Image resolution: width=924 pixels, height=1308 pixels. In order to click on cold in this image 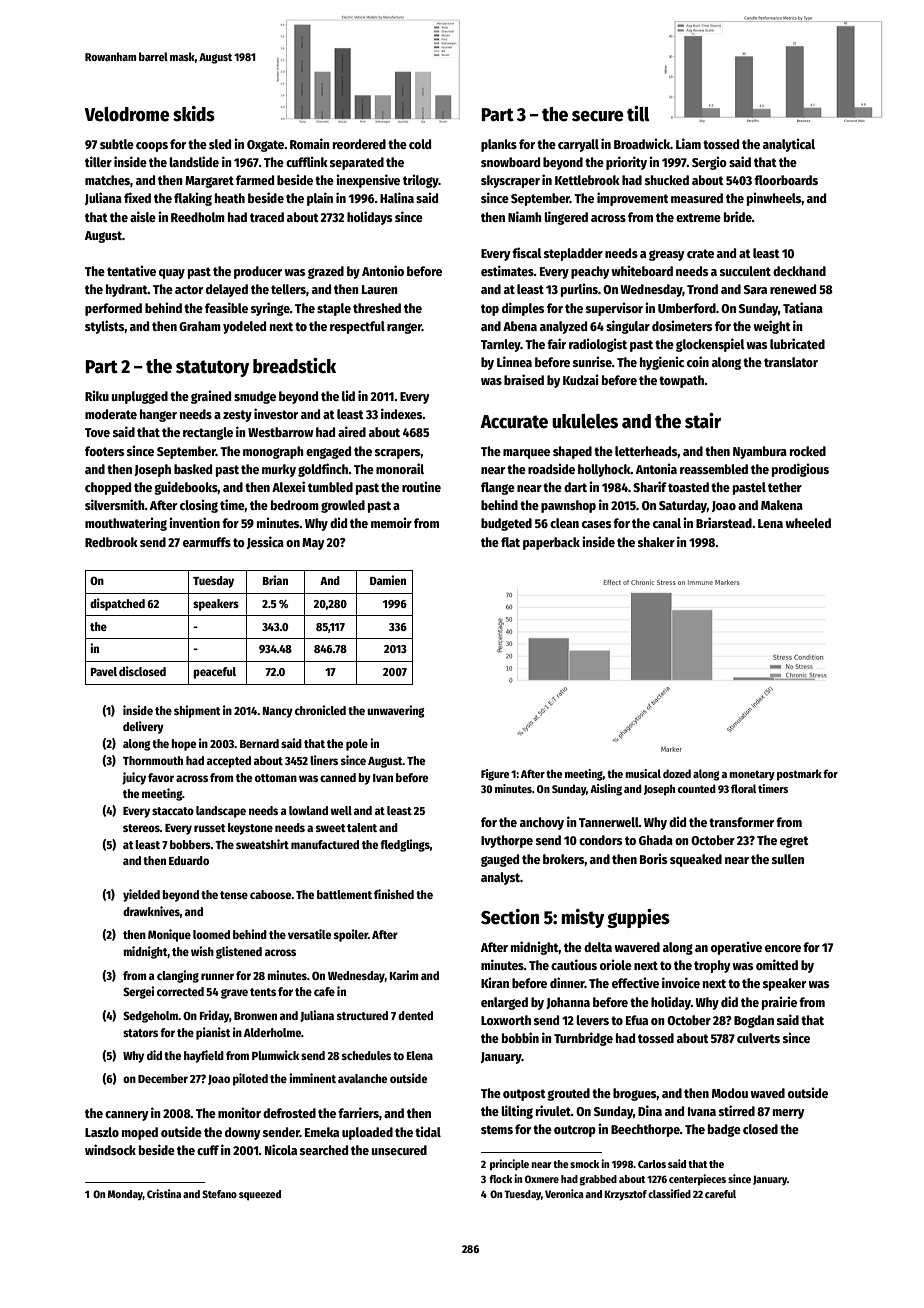, I will do `click(420, 144)`.
